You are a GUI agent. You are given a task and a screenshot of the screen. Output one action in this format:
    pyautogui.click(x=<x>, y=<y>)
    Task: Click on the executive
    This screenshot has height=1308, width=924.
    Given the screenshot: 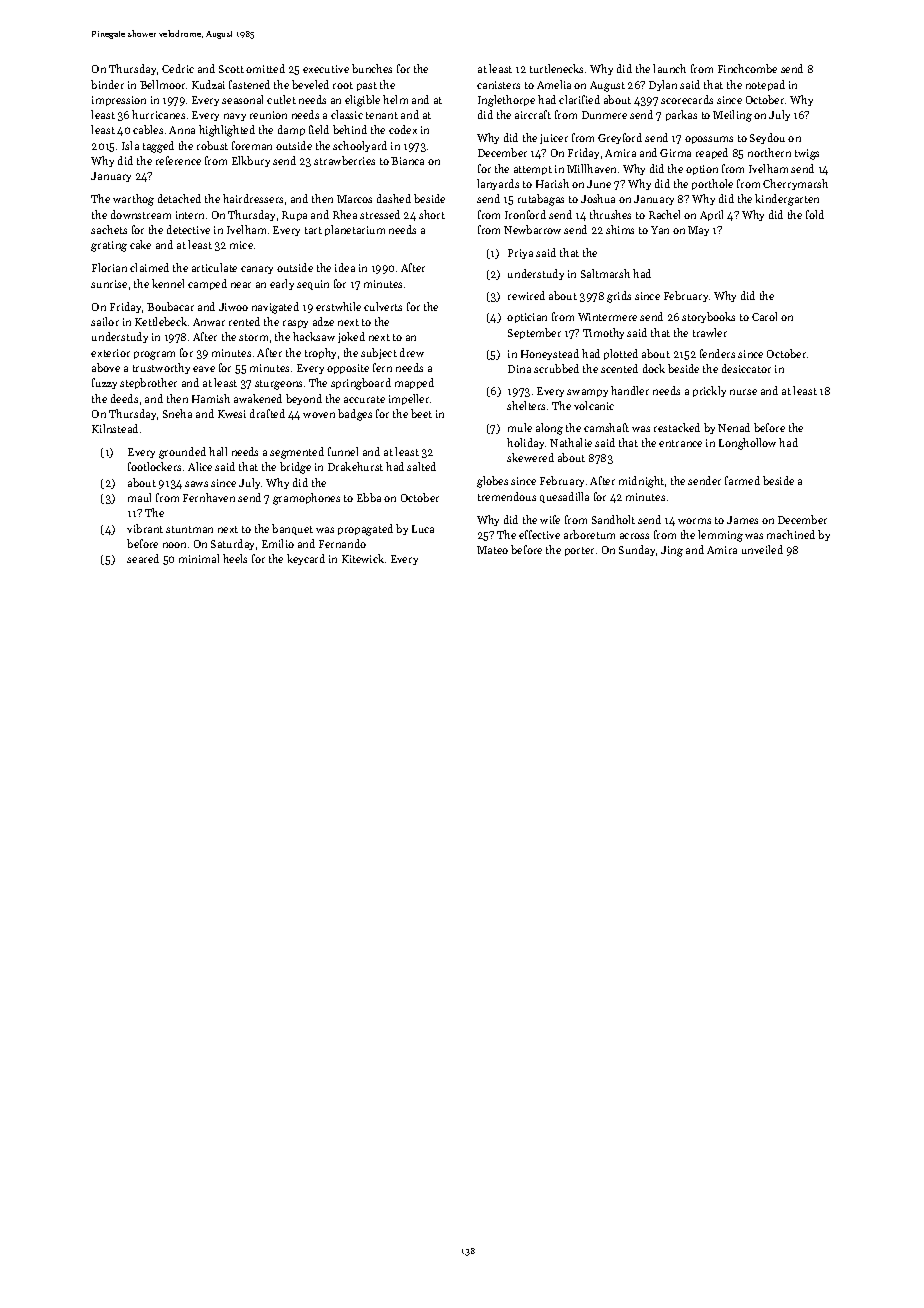 What is the action you would take?
    pyautogui.click(x=326, y=69)
